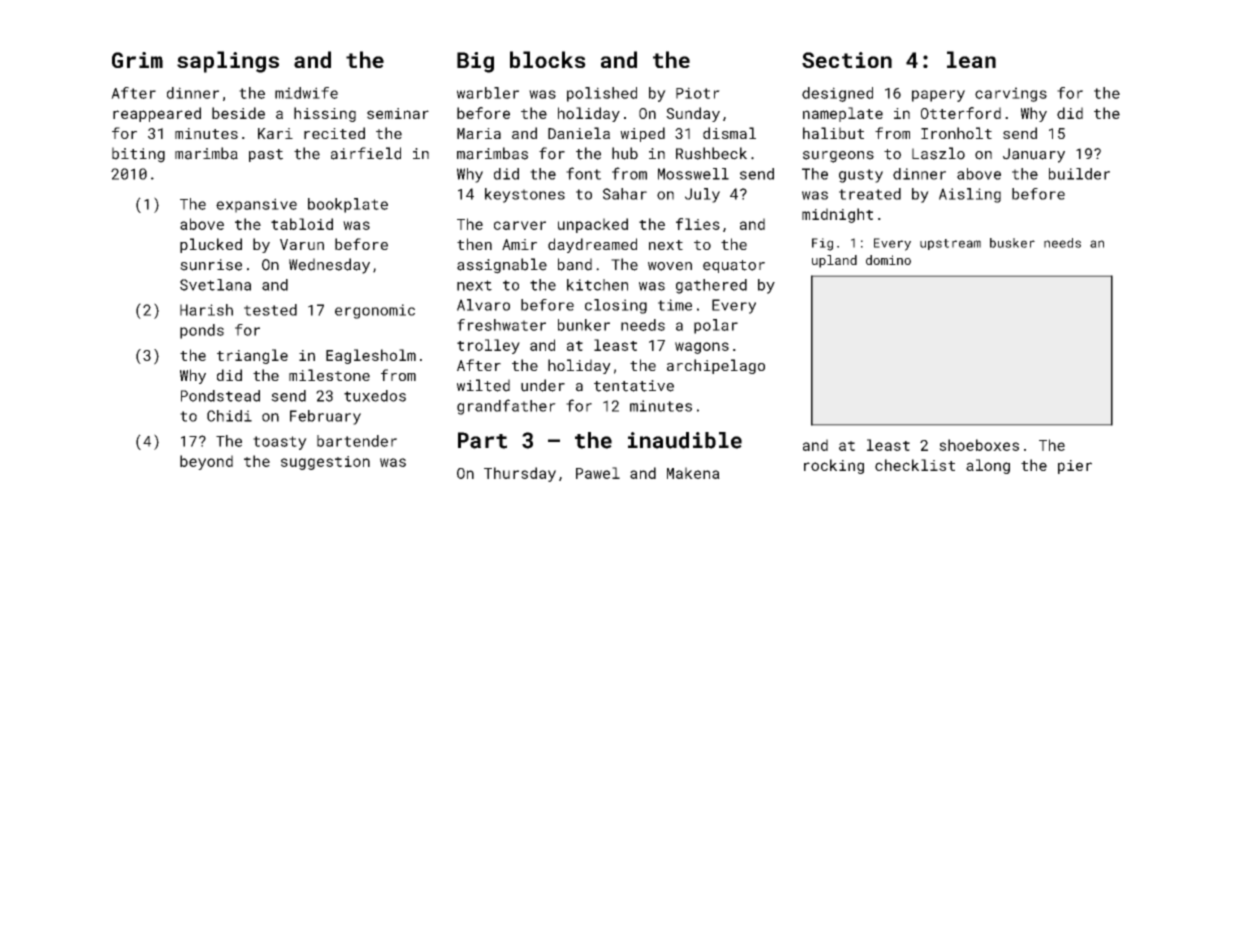  I want to click on blocks, so click(548, 59).
